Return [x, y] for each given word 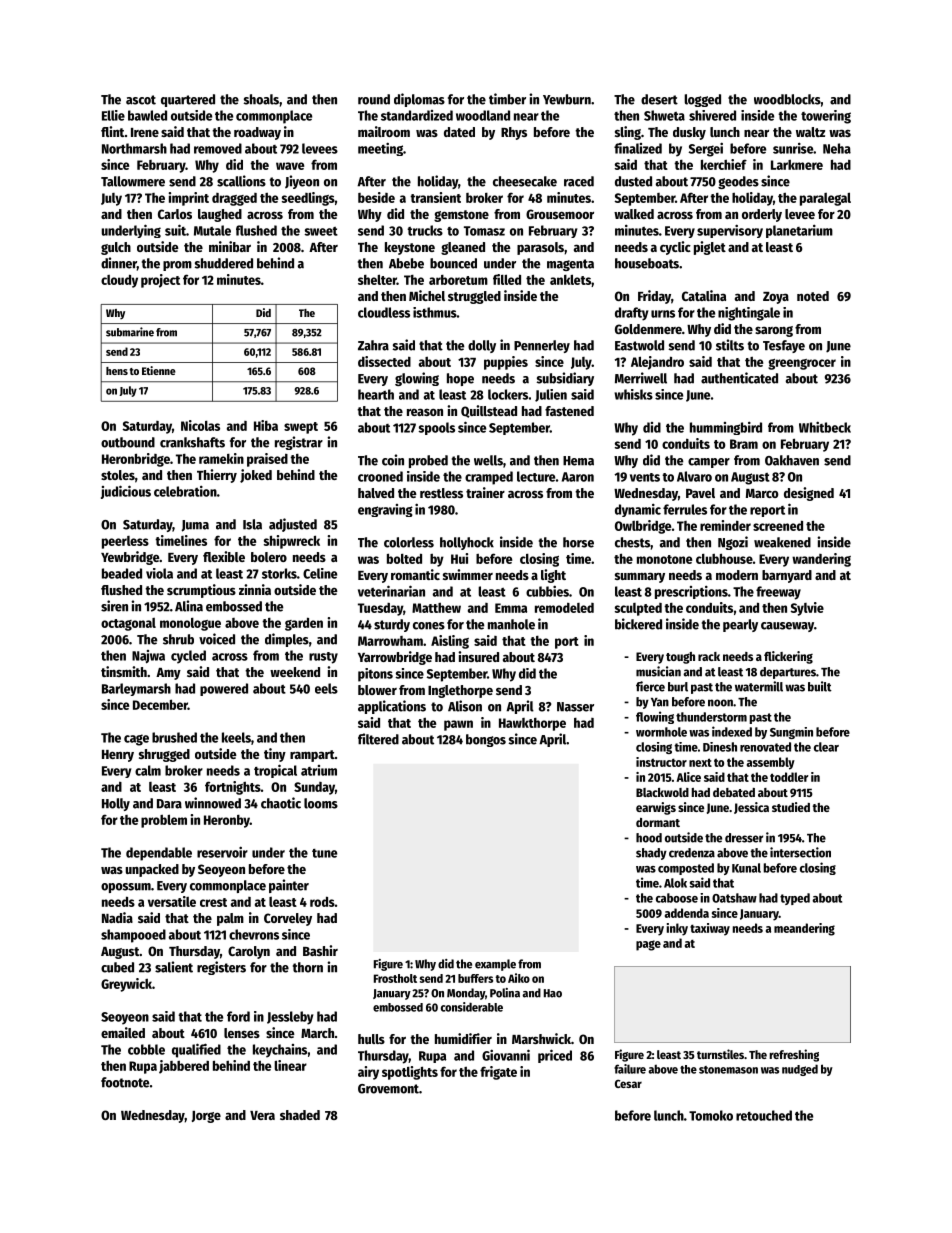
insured [478, 656]
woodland [483, 115]
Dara [169, 804]
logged [702, 100]
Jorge [206, 1117]
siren [114, 606]
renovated [765, 747]
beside [376, 197]
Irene [145, 132]
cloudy [119, 281]
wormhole [661, 732]
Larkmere [797, 165]
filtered [378, 739]
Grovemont [388, 1089]
